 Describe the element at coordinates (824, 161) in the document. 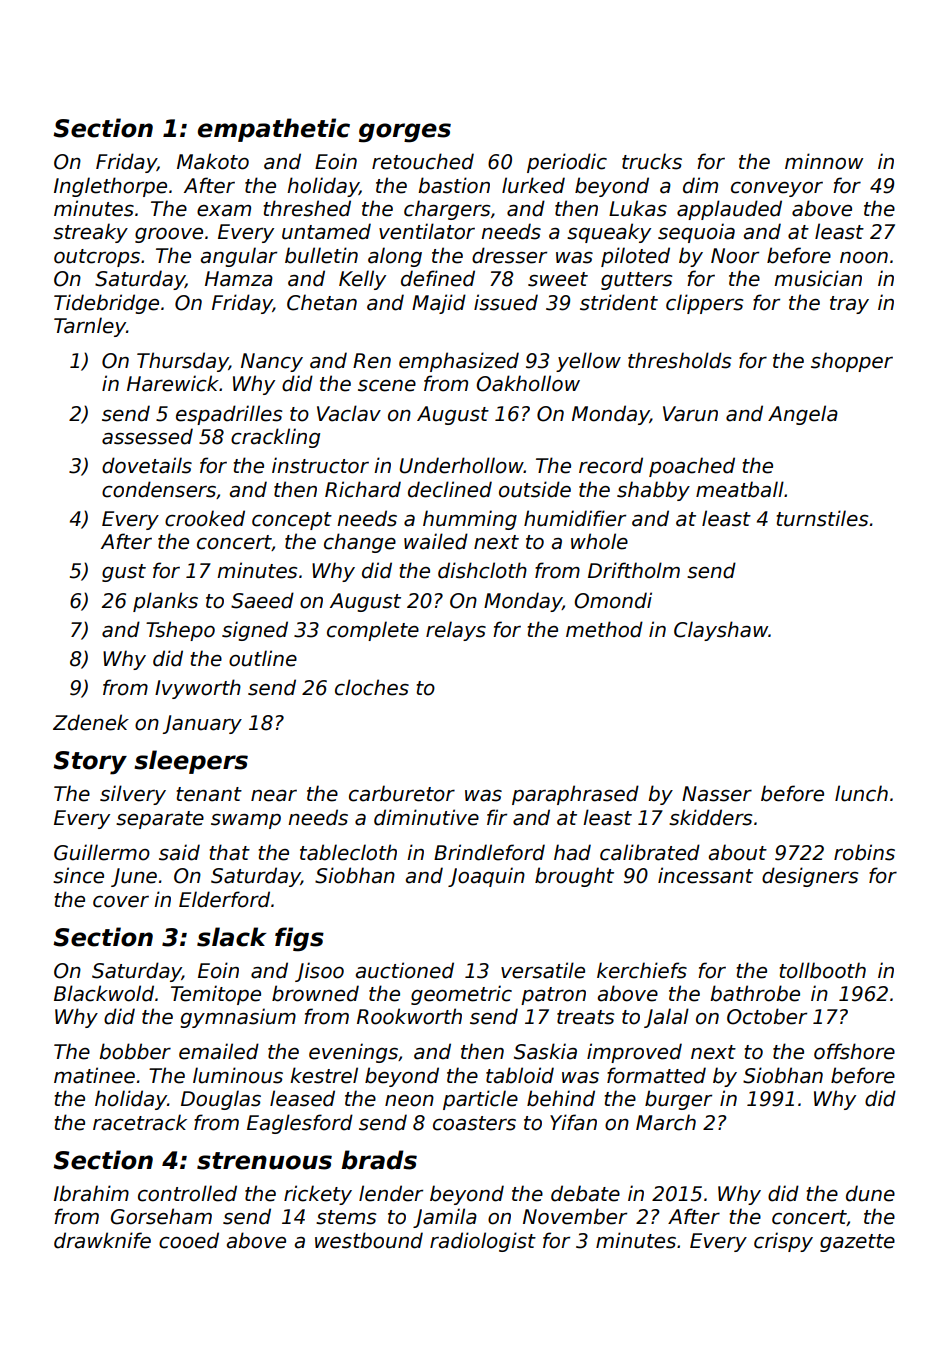

I see `minnow` at that location.
